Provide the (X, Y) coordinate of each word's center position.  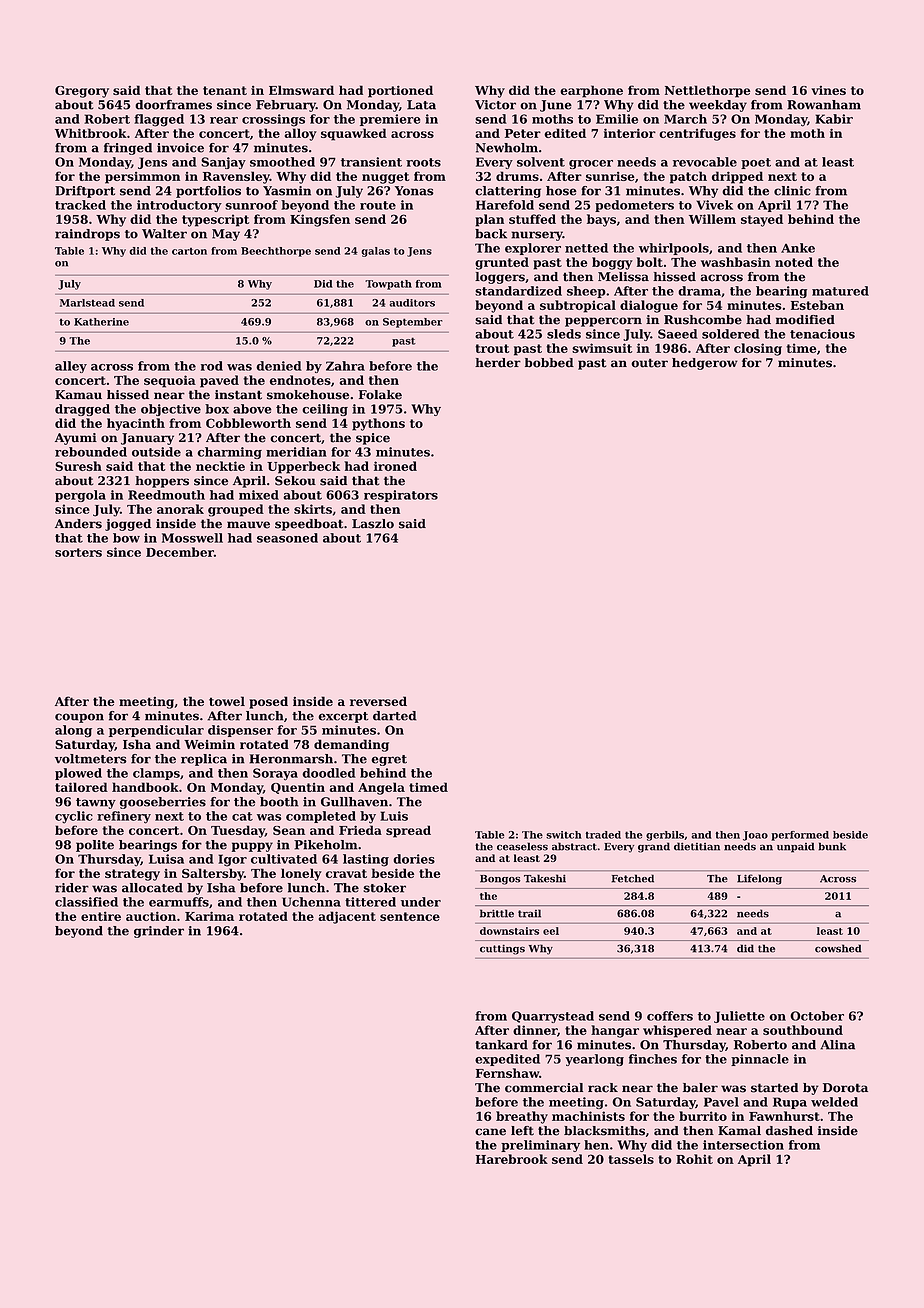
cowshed (838, 948)
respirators (401, 496)
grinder (159, 932)
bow (126, 538)
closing (758, 349)
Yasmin (287, 191)
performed (800, 836)
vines (828, 90)
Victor (495, 105)
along (73, 731)
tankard (501, 1045)
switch (564, 835)
